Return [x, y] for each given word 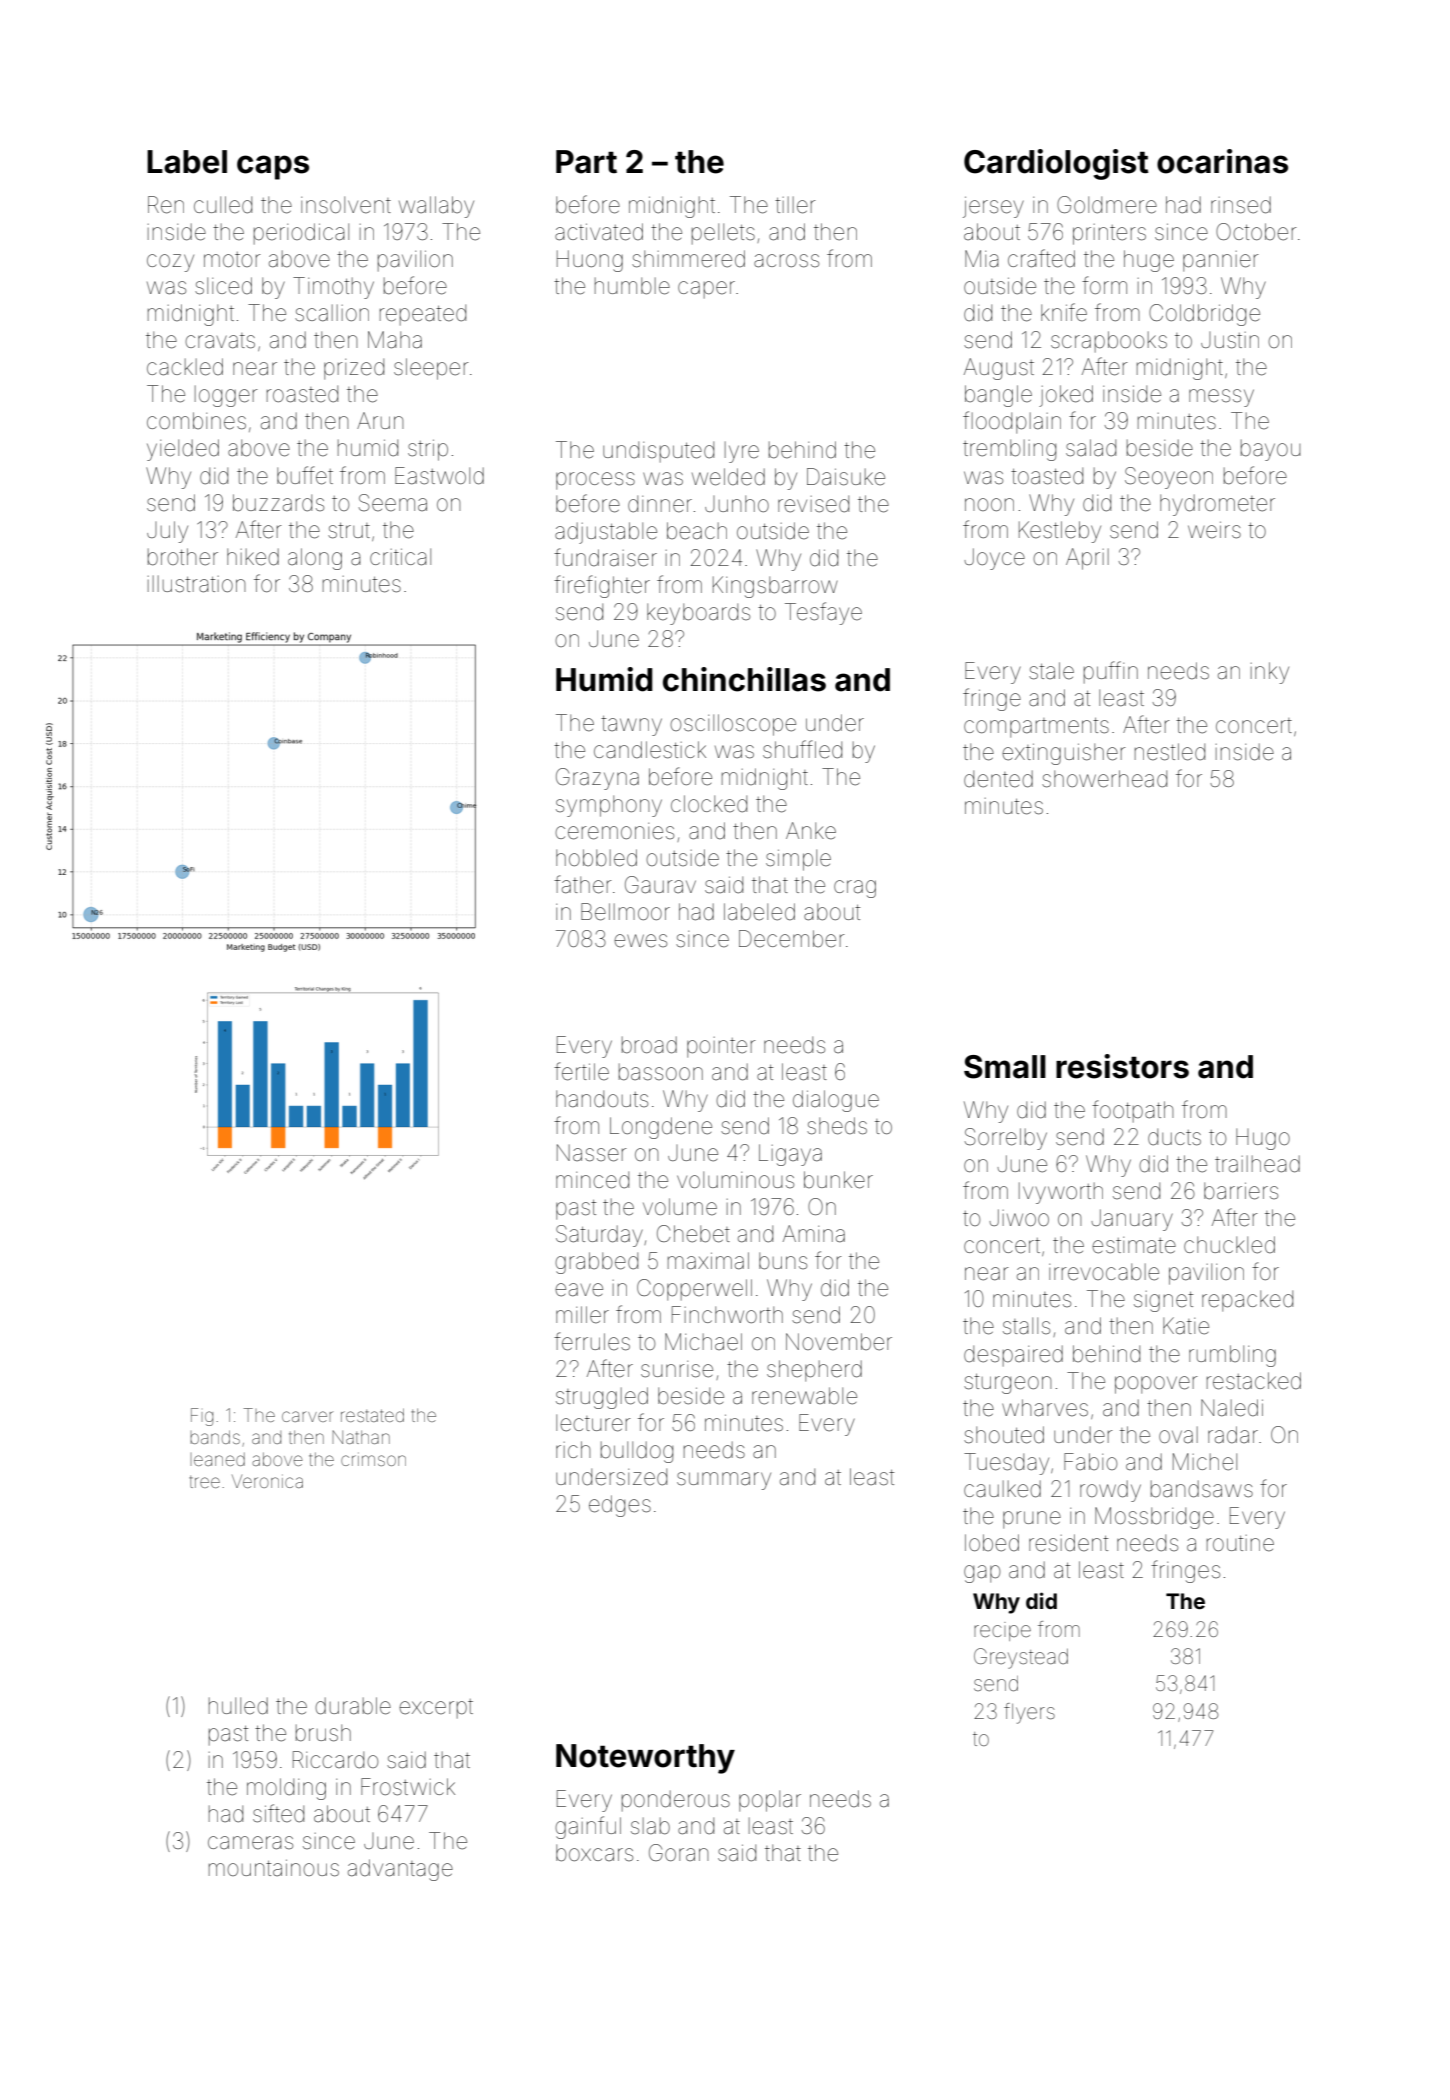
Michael [703, 1342]
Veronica [267, 1481]
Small [1005, 1067]
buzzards [278, 503]
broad [649, 1045]
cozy [170, 263]
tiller [795, 205]
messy [1221, 398]
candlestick [650, 750]
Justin [1230, 340]
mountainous [274, 1868]
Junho [737, 503]
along [315, 559]
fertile [581, 1071]
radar [1233, 1435]
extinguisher [1064, 754]
